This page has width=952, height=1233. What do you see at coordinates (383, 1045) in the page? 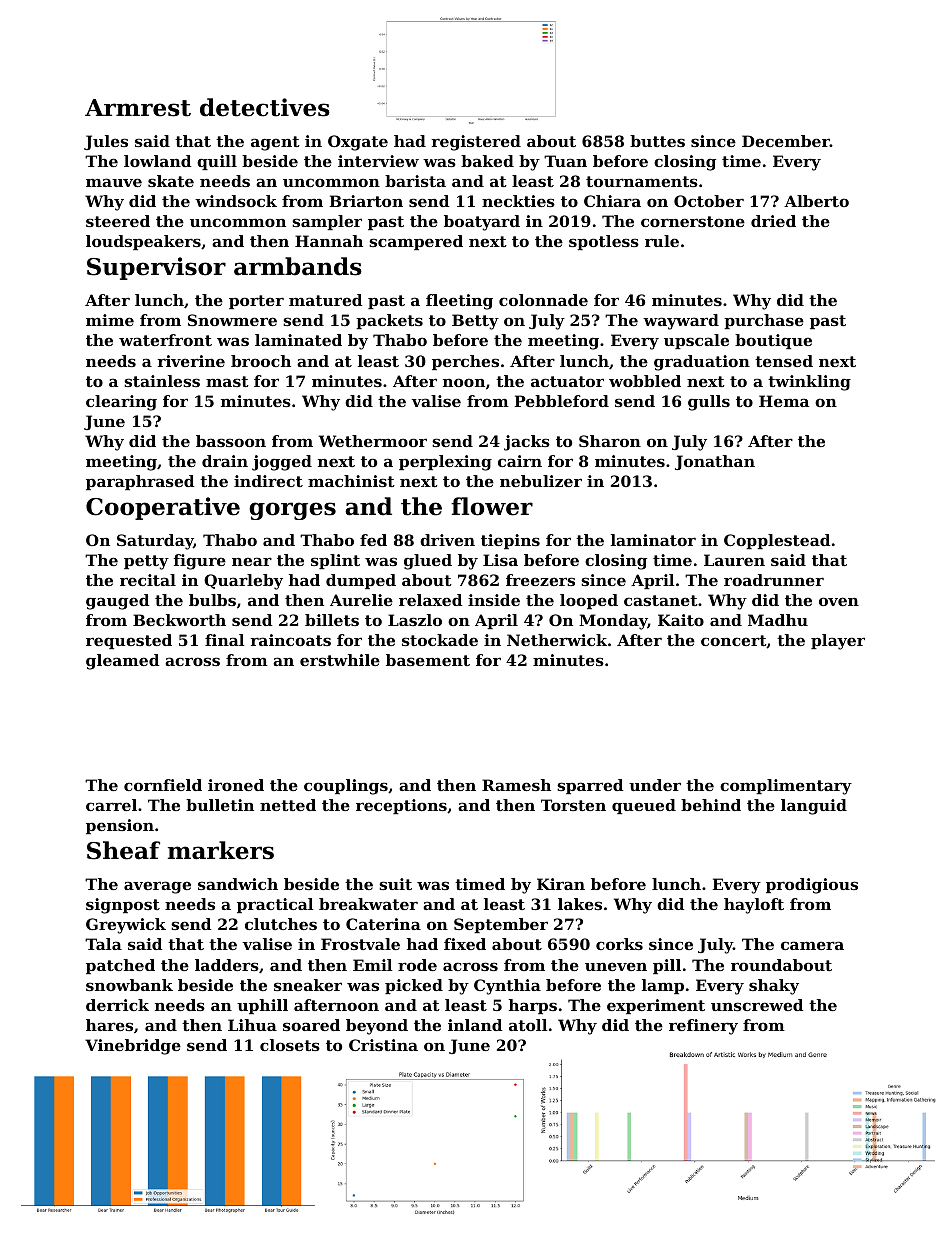
I see `Cristina` at bounding box center [383, 1045].
